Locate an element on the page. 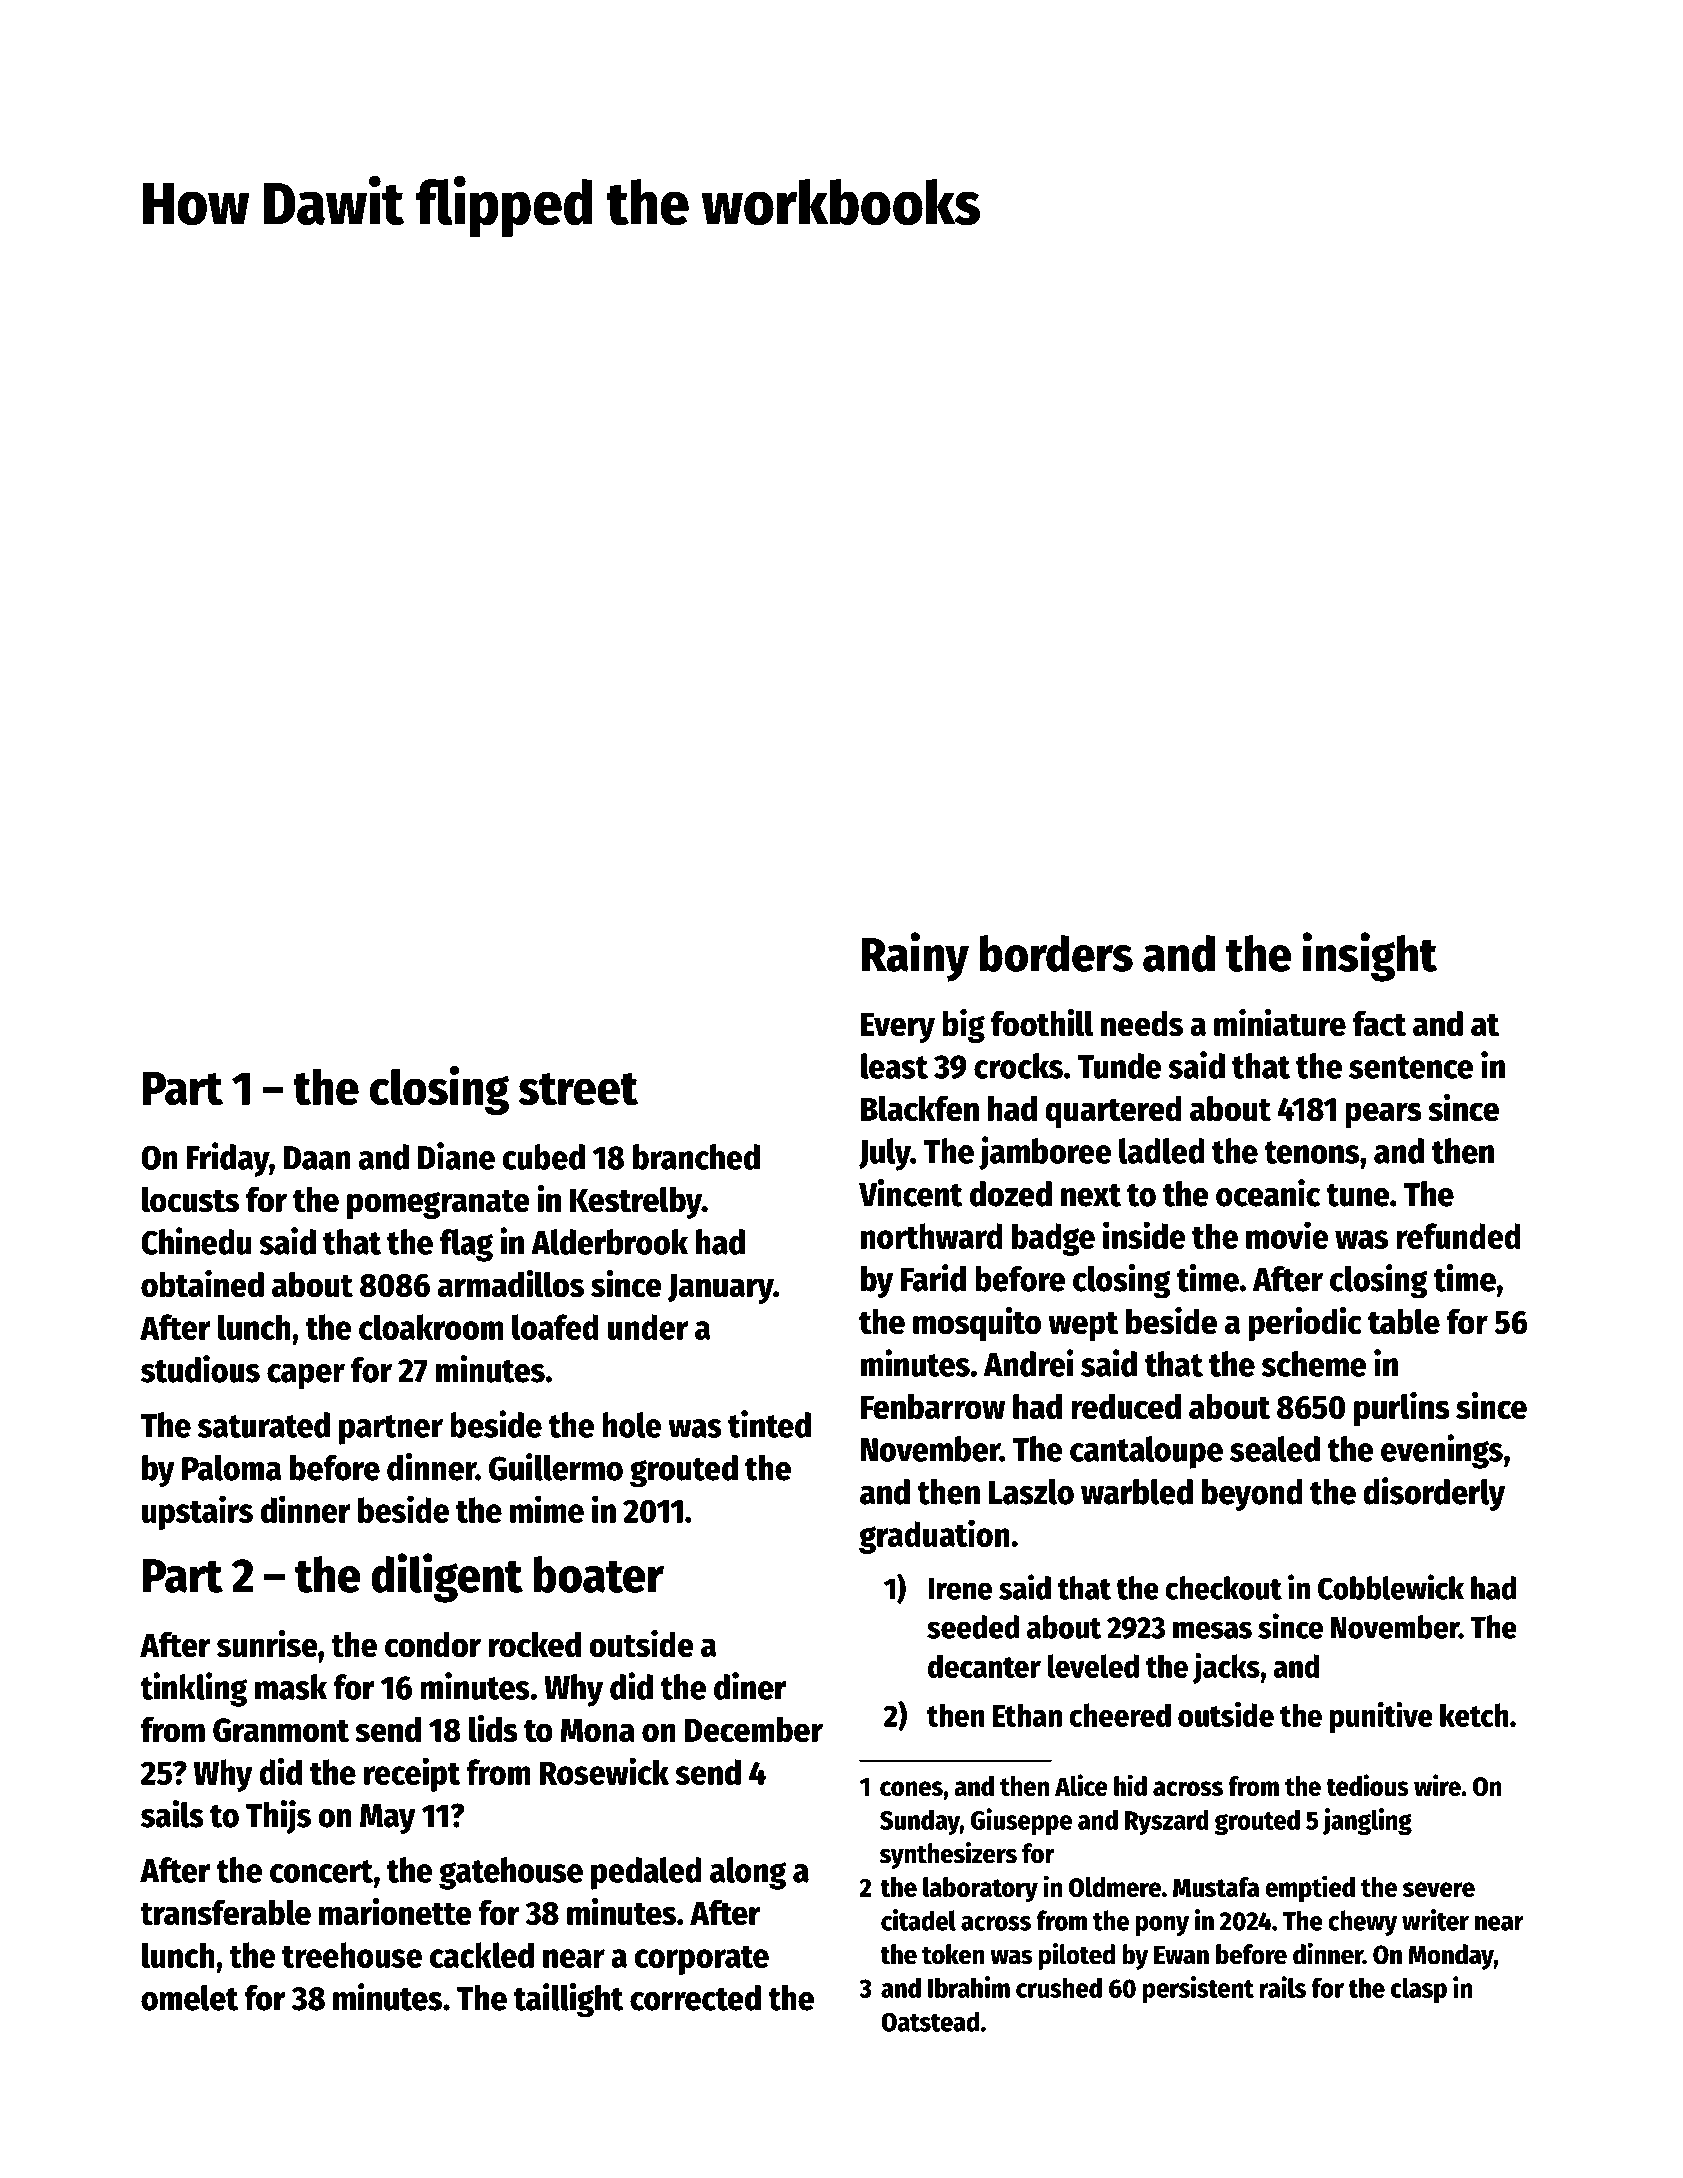 Image resolution: width=1683 pixels, height=2178 pixels. graduation is located at coordinates (934, 1536).
